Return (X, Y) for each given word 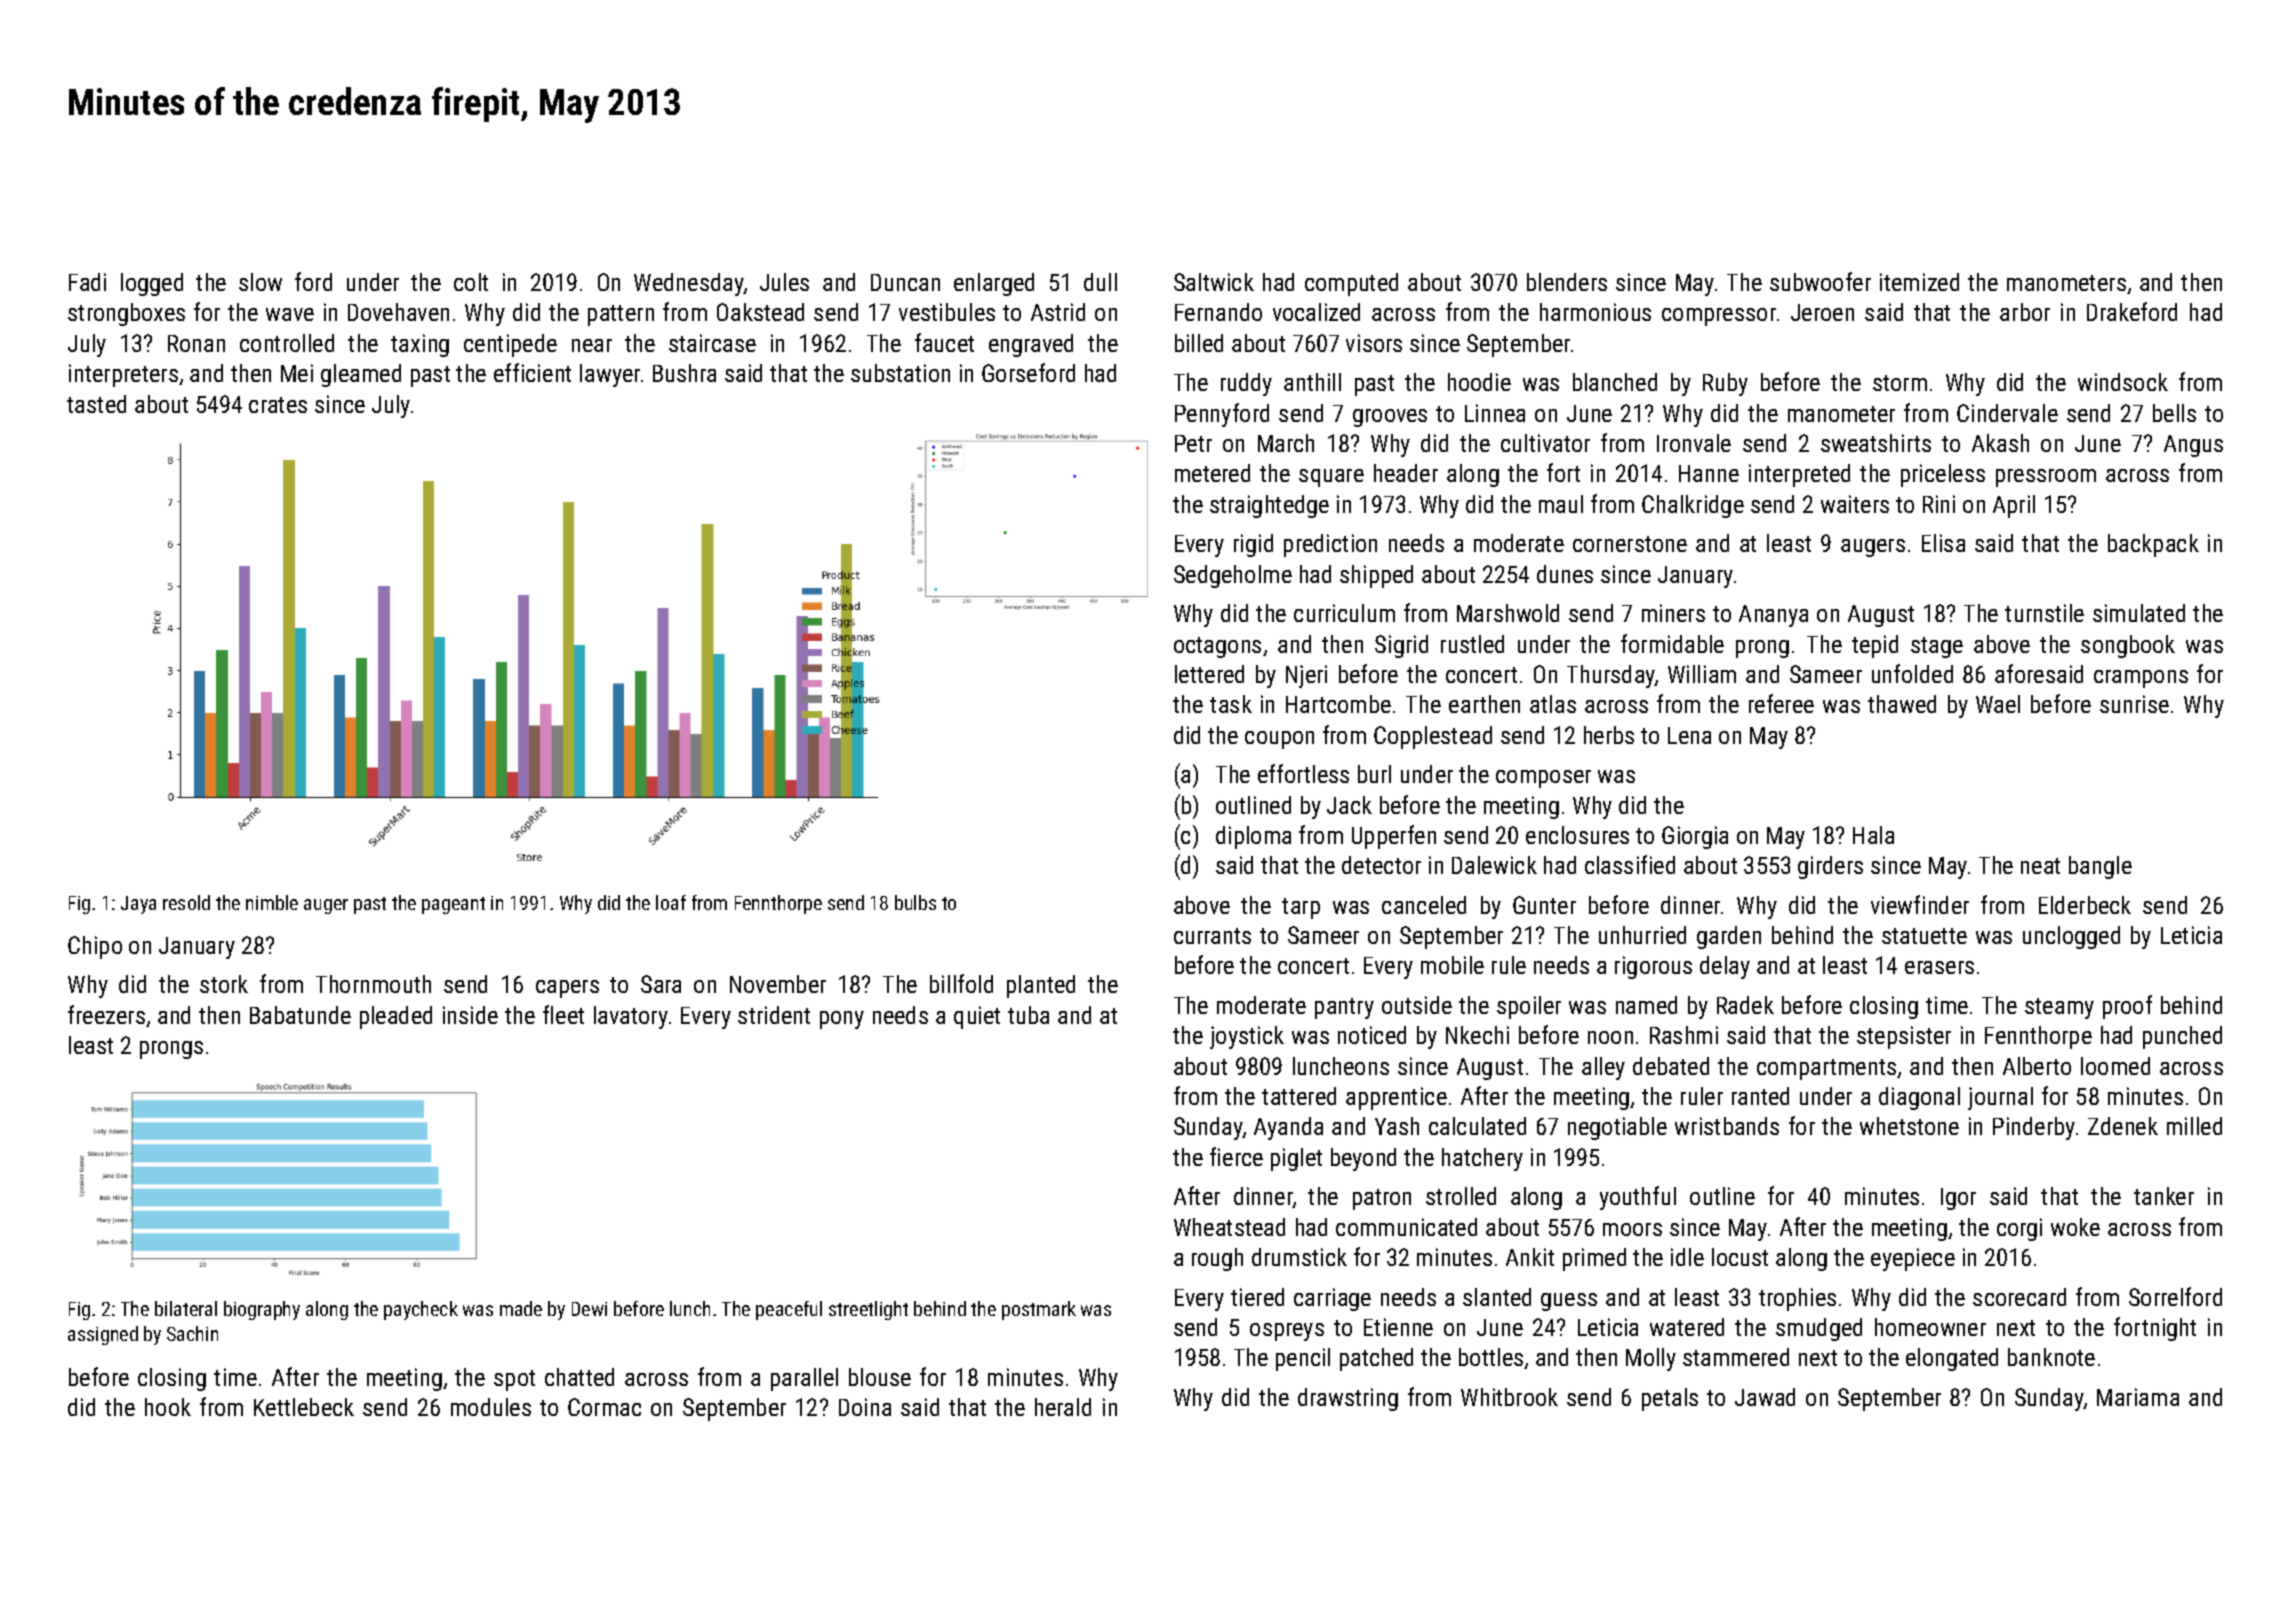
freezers (106, 1014)
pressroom (2046, 478)
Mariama (2138, 1397)
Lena (1689, 735)
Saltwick (1214, 282)
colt (471, 282)
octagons (1217, 647)
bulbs (915, 902)
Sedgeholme (1233, 576)
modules (491, 1407)
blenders (1567, 282)
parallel (804, 1379)
